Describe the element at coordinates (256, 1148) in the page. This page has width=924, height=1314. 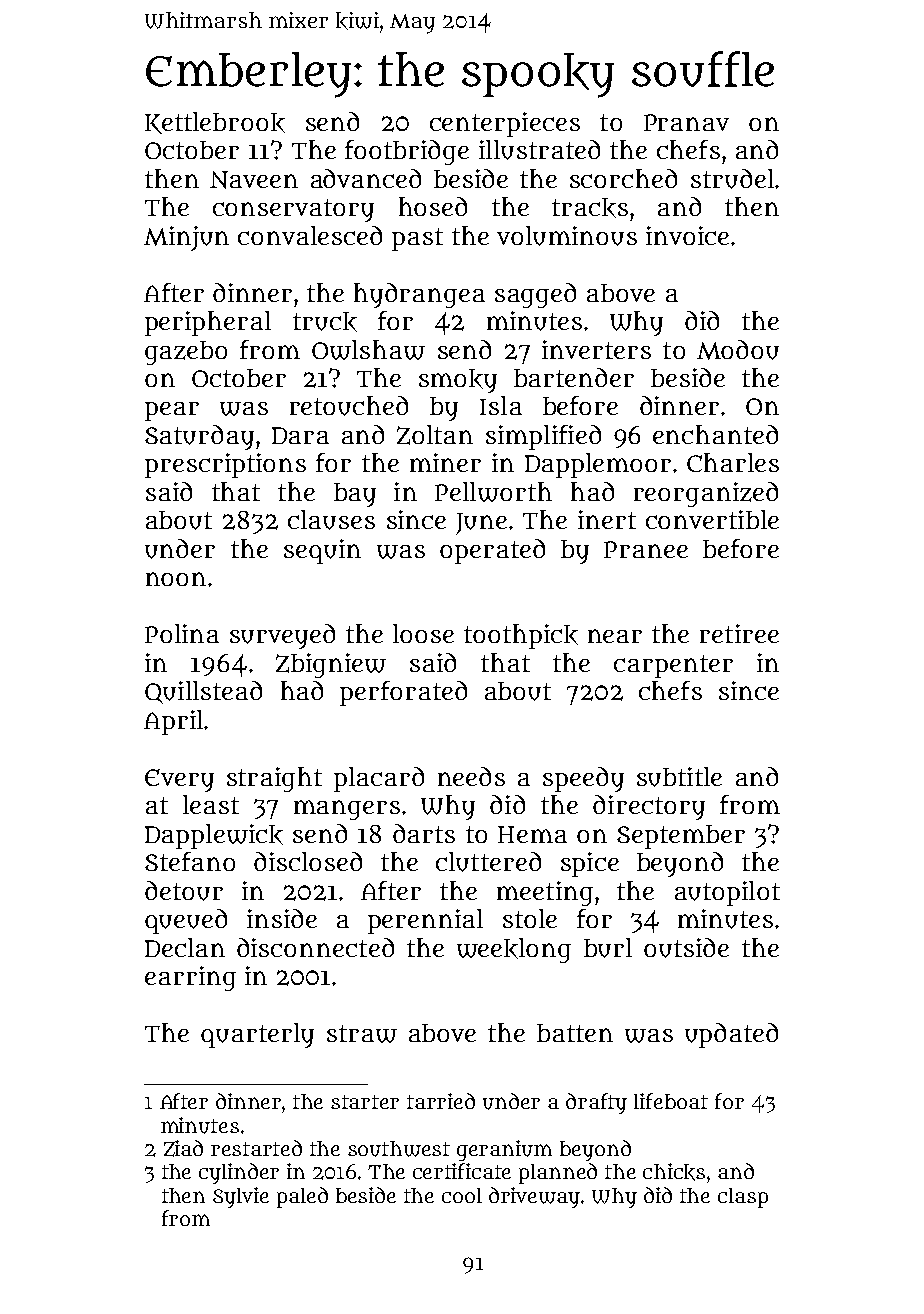
I see `restarted` at that location.
